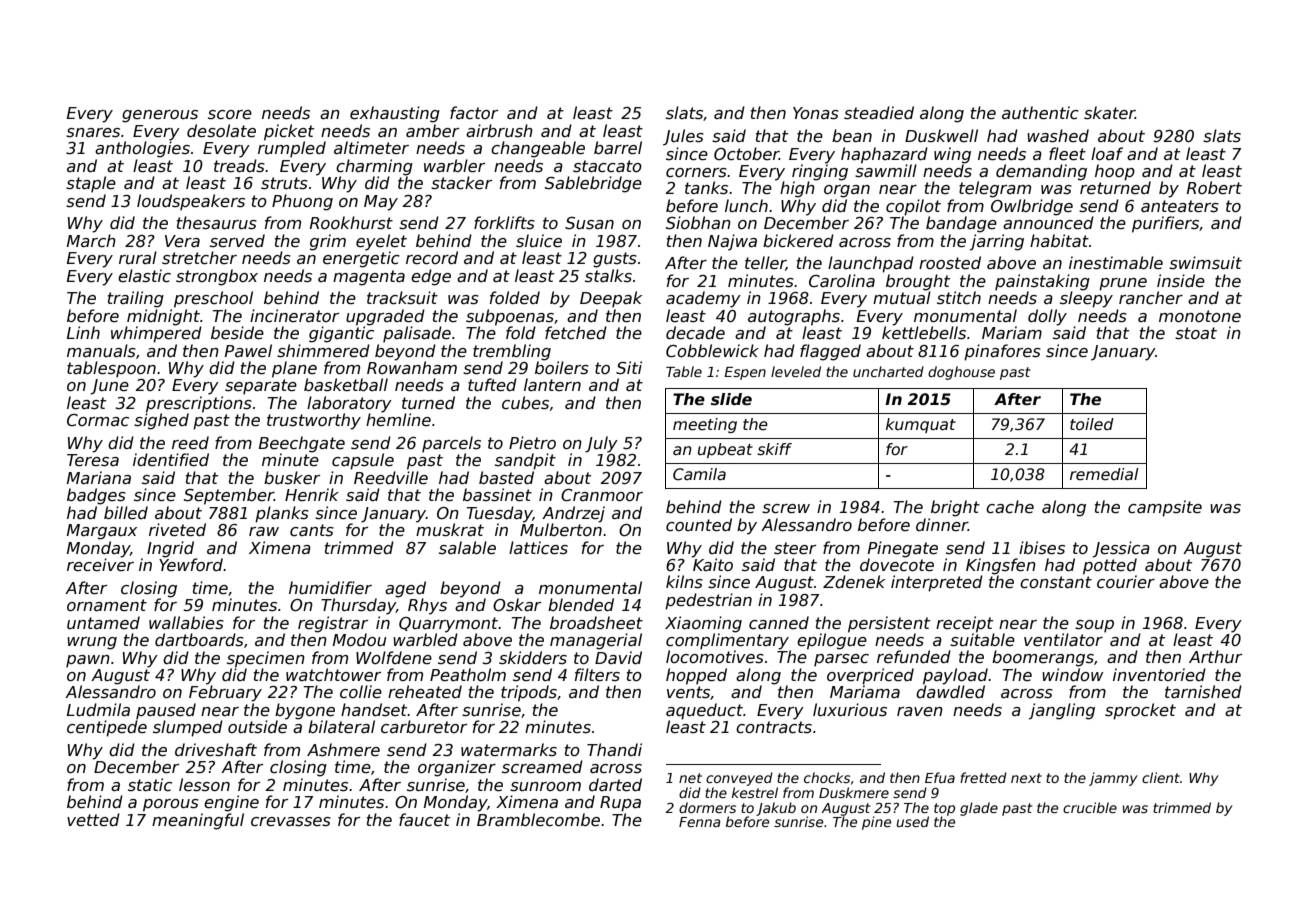 The width and height of the image is (1308, 924). Describe the element at coordinates (620, 804) in the image. I see `Rupa` at that location.
